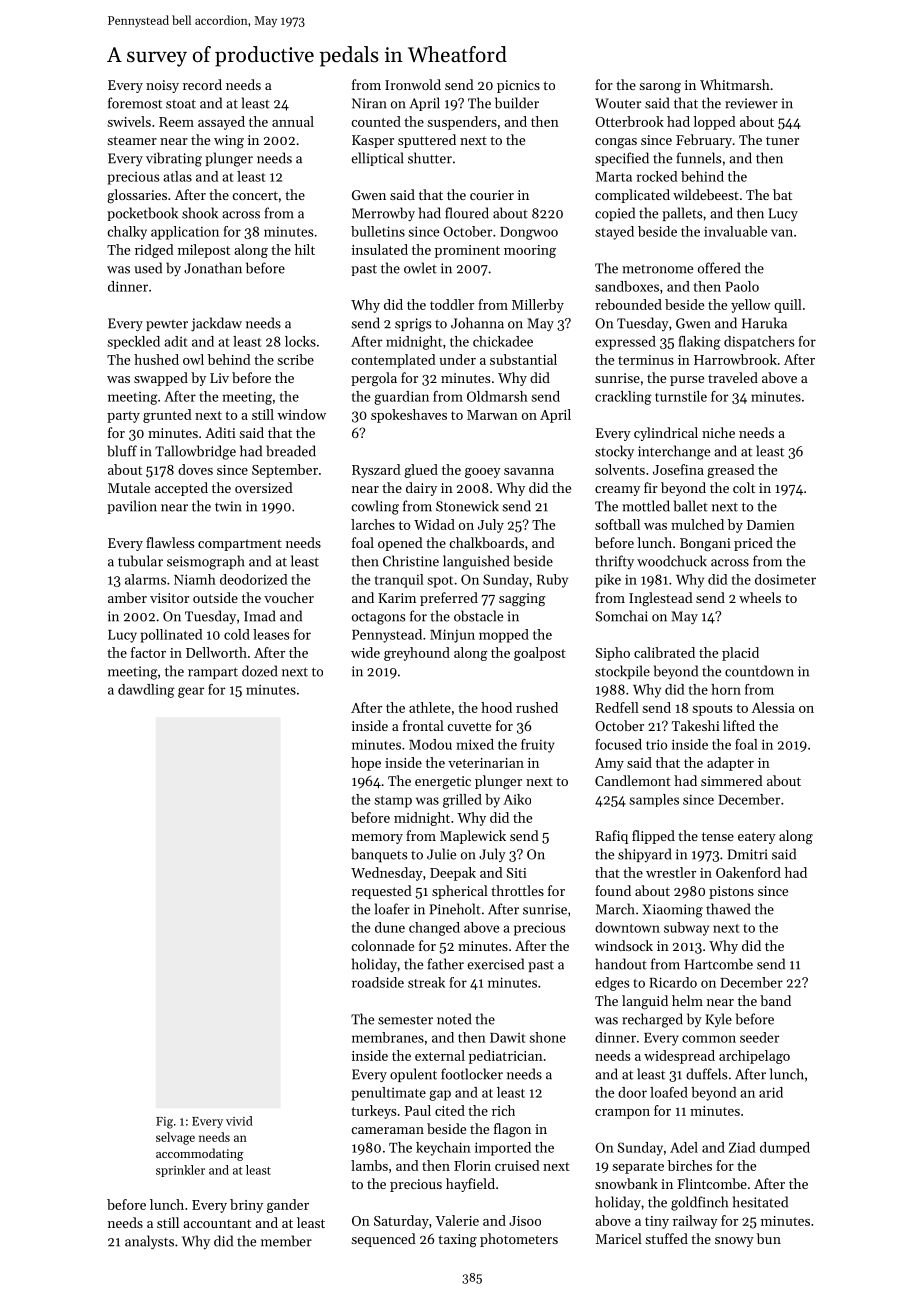 This image has height=1308, width=924. I want to click on roadside, so click(378, 982).
